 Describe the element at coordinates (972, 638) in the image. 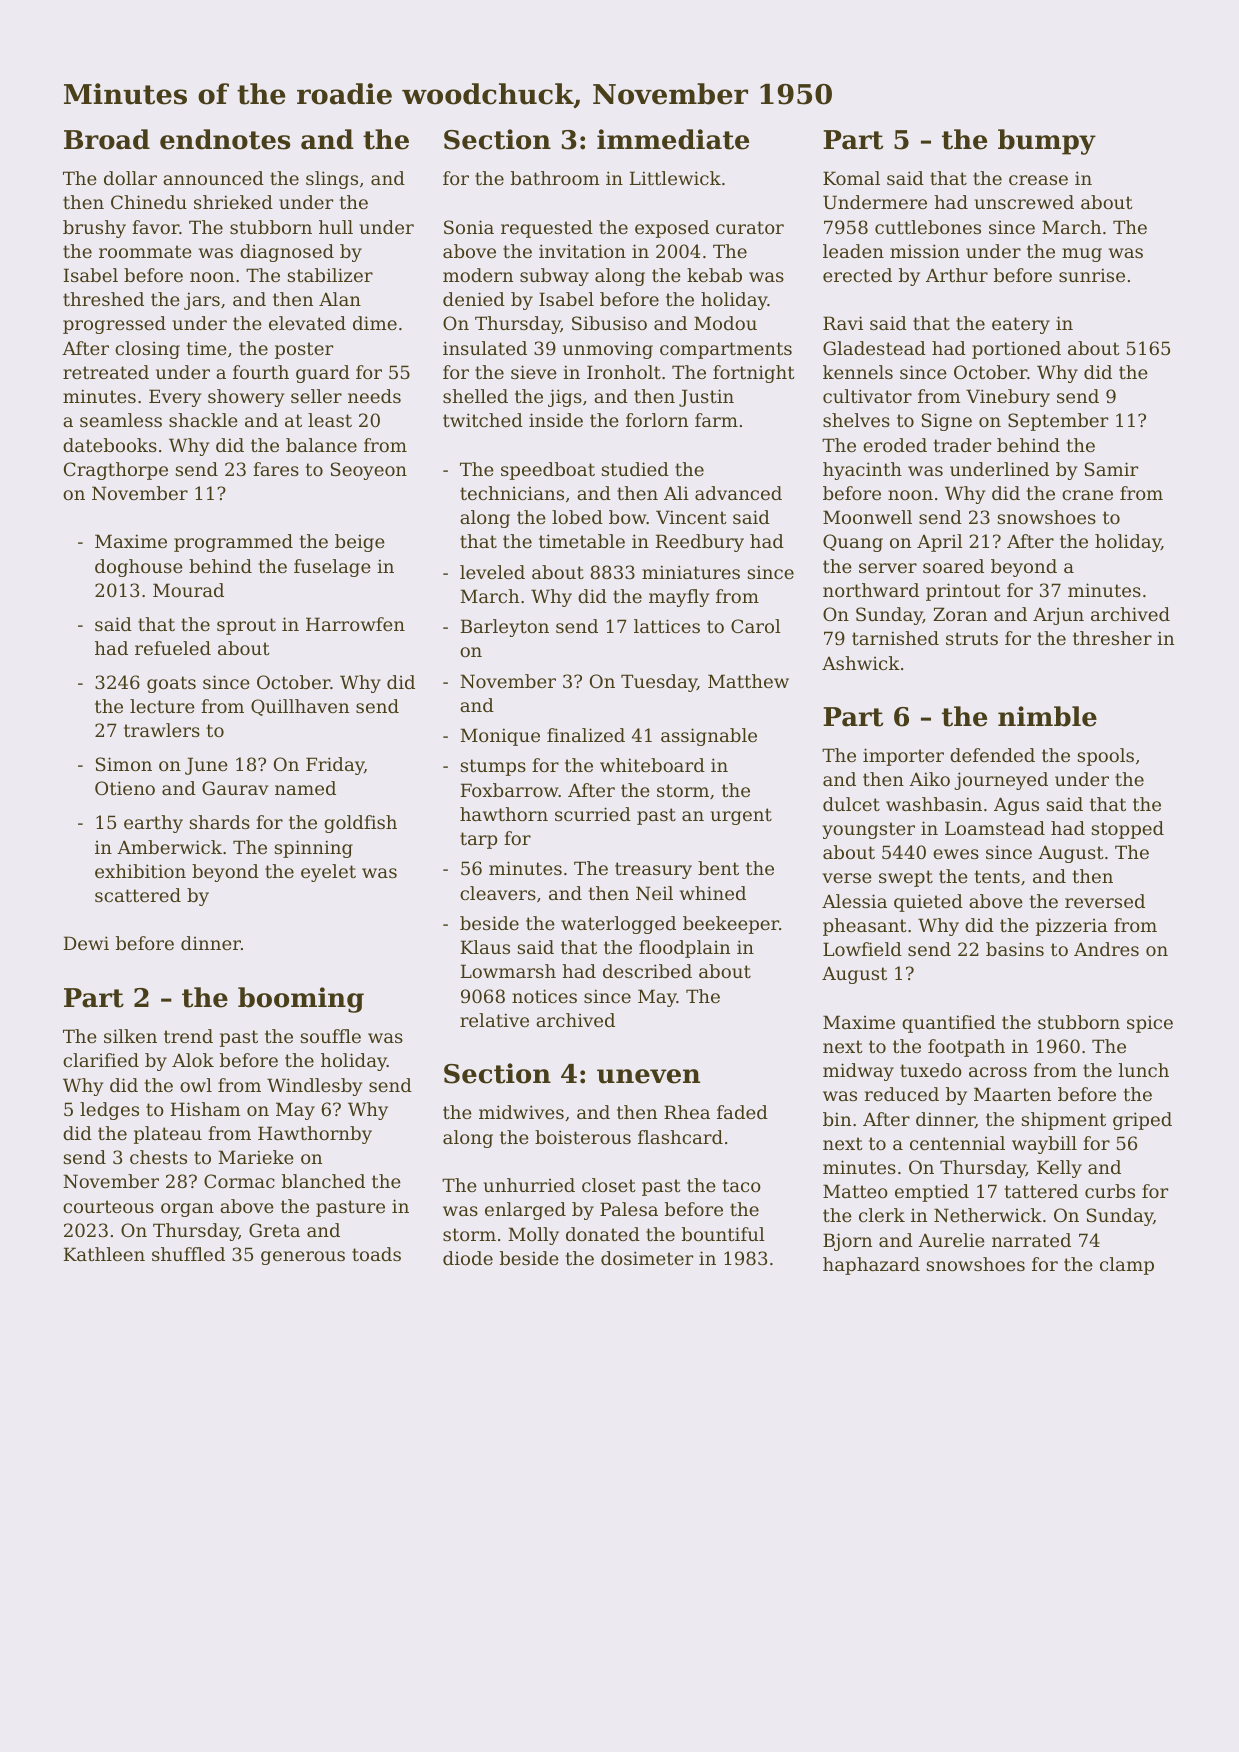

I see `struts` at that location.
